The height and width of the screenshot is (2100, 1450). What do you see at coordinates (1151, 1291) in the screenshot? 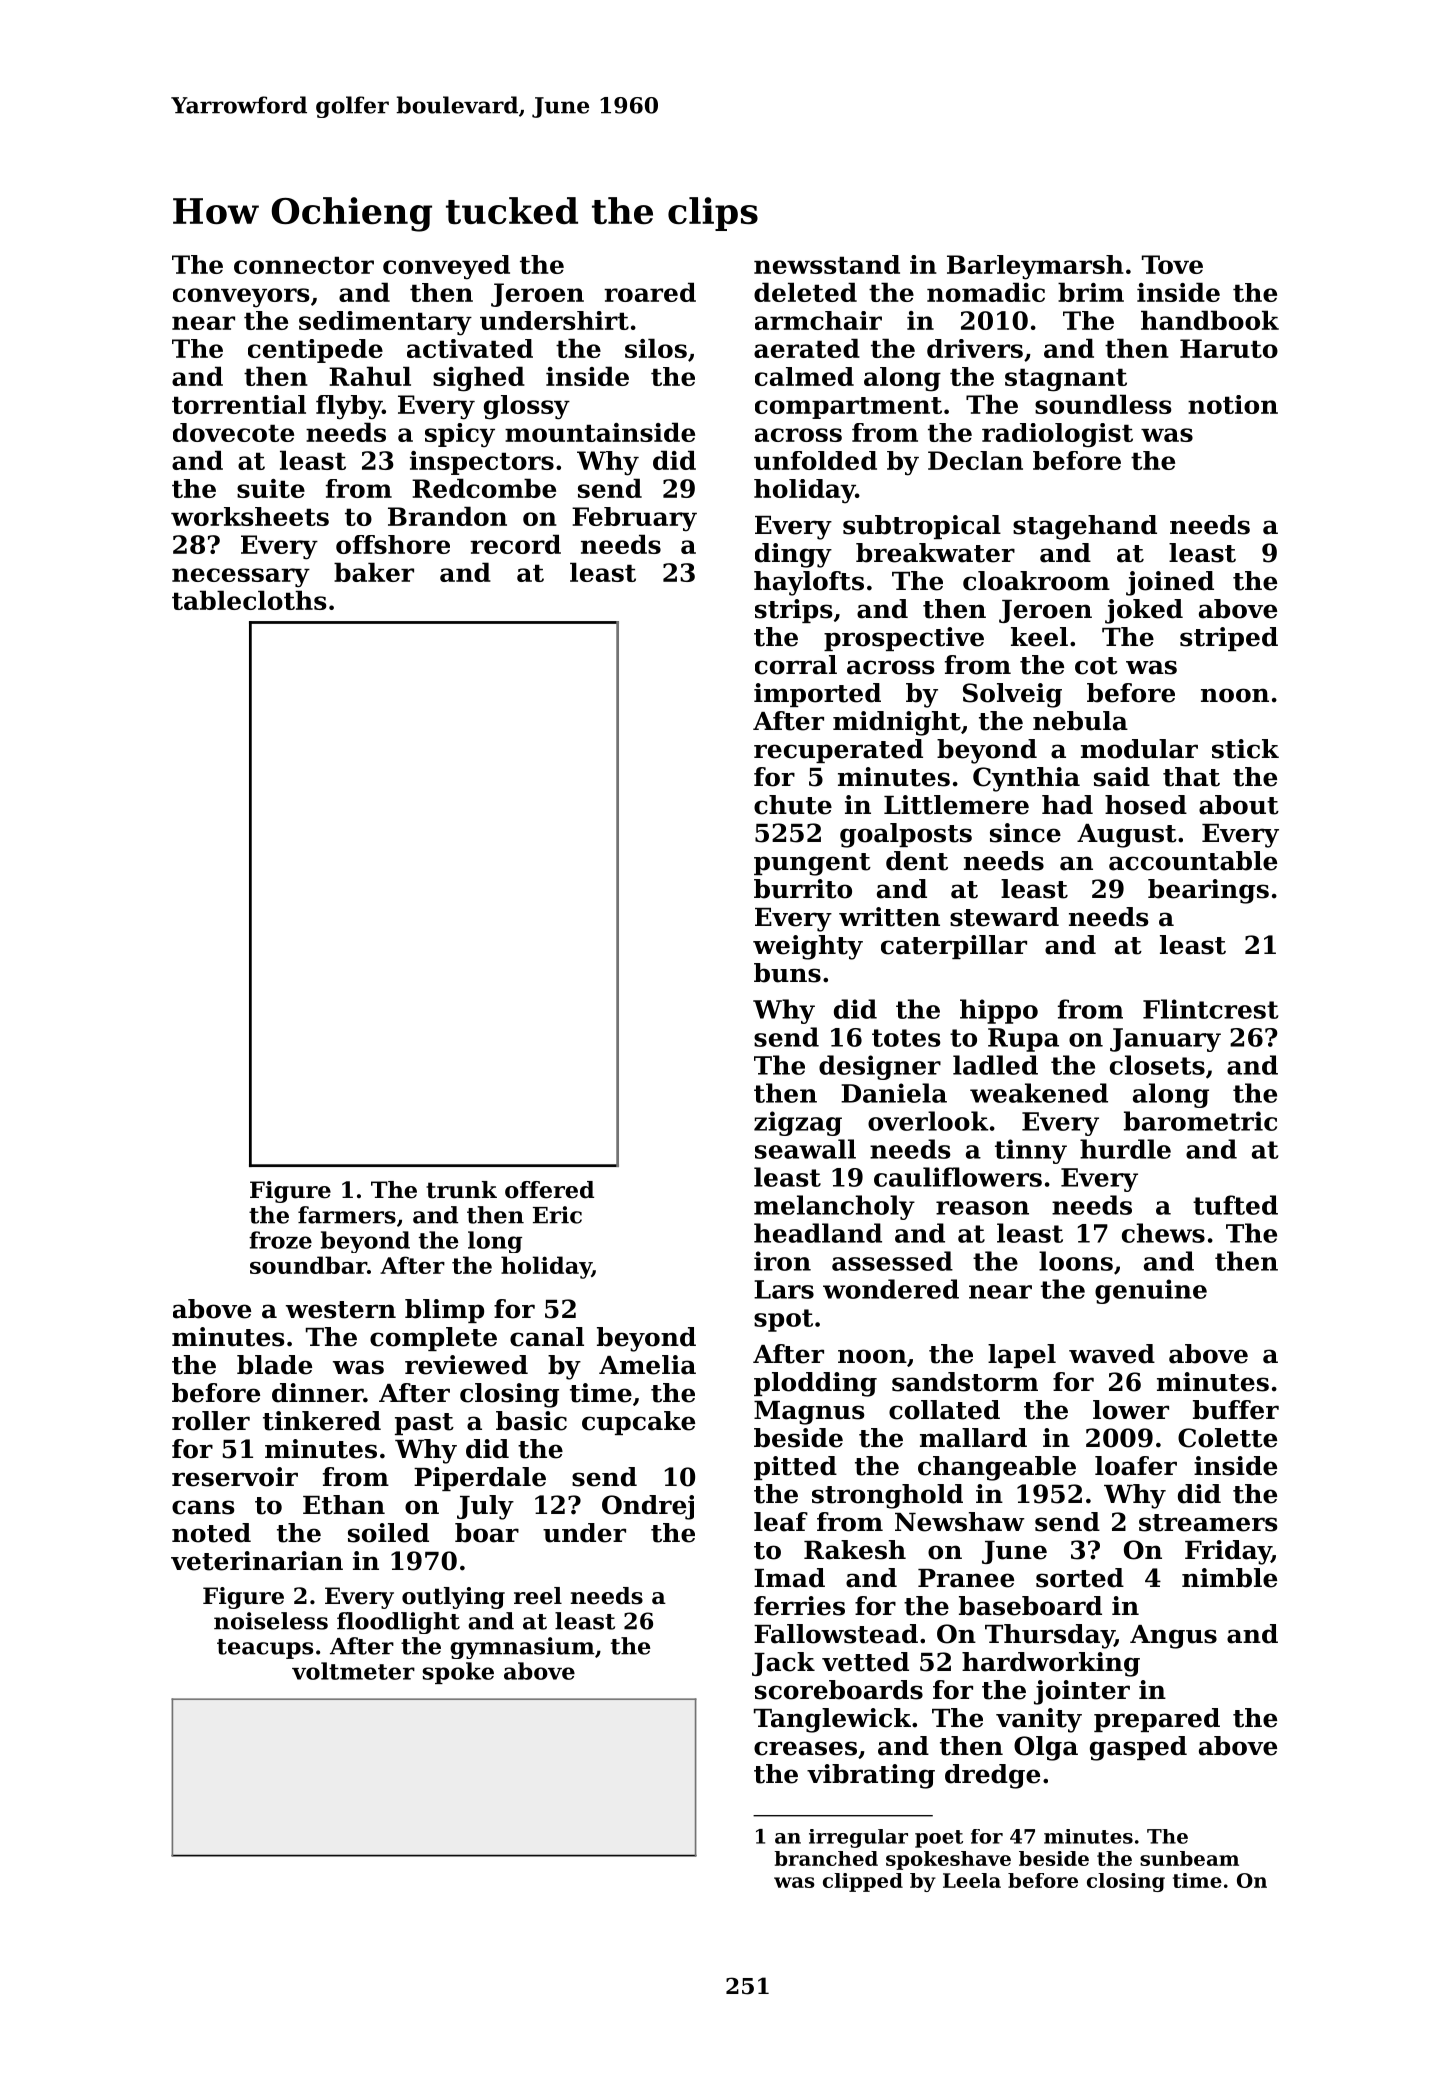
I see `genuine` at bounding box center [1151, 1291].
